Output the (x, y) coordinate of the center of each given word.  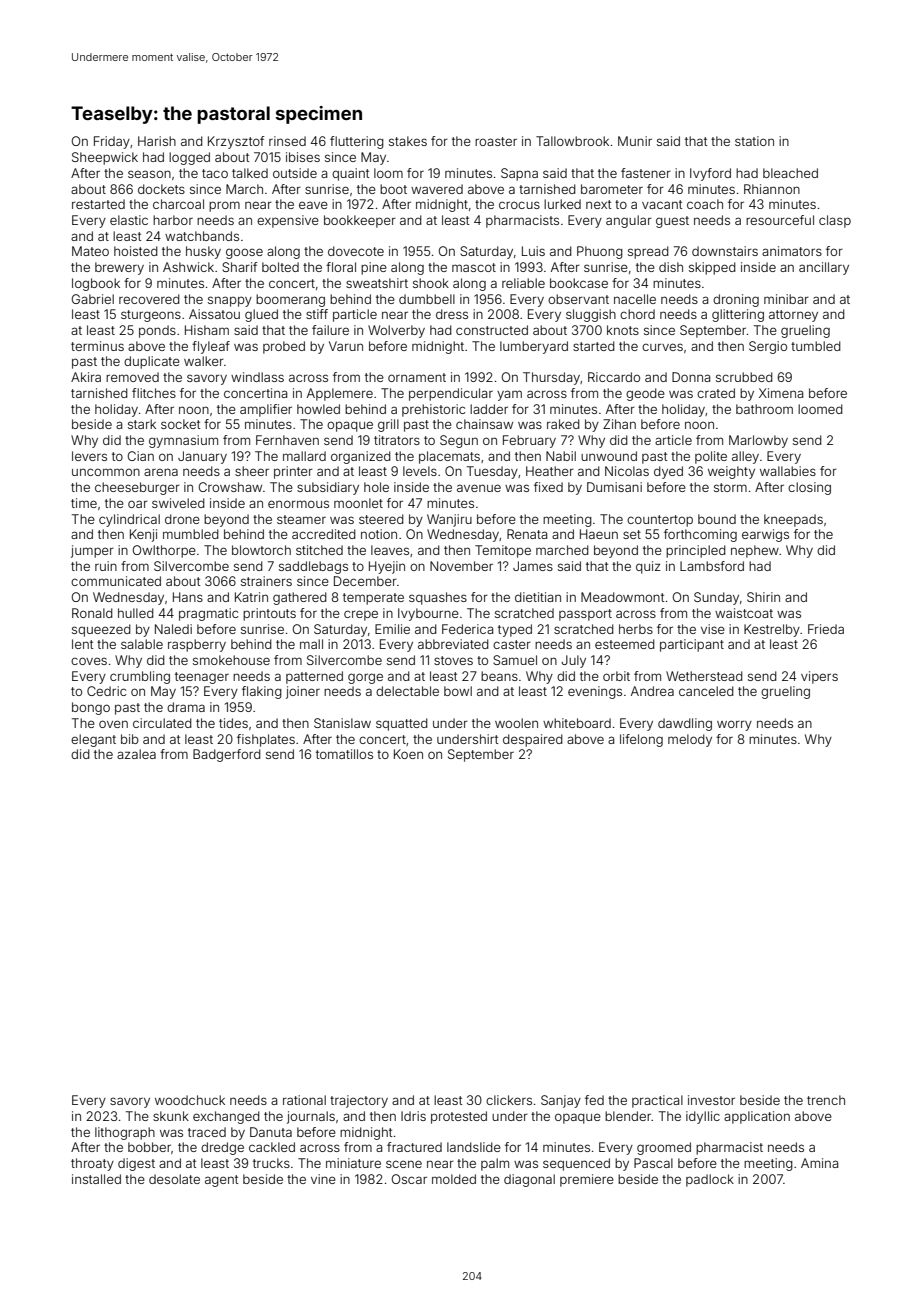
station (754, 141)
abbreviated (453, 644)
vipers (819, 677)
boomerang (290, 300)
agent (221, 1181)
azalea (136, 754)
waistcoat (744, 613)
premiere (587, 1180)
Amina (819, 1163)
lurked (562, 204)
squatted (402, 724)
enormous (298, 504)
